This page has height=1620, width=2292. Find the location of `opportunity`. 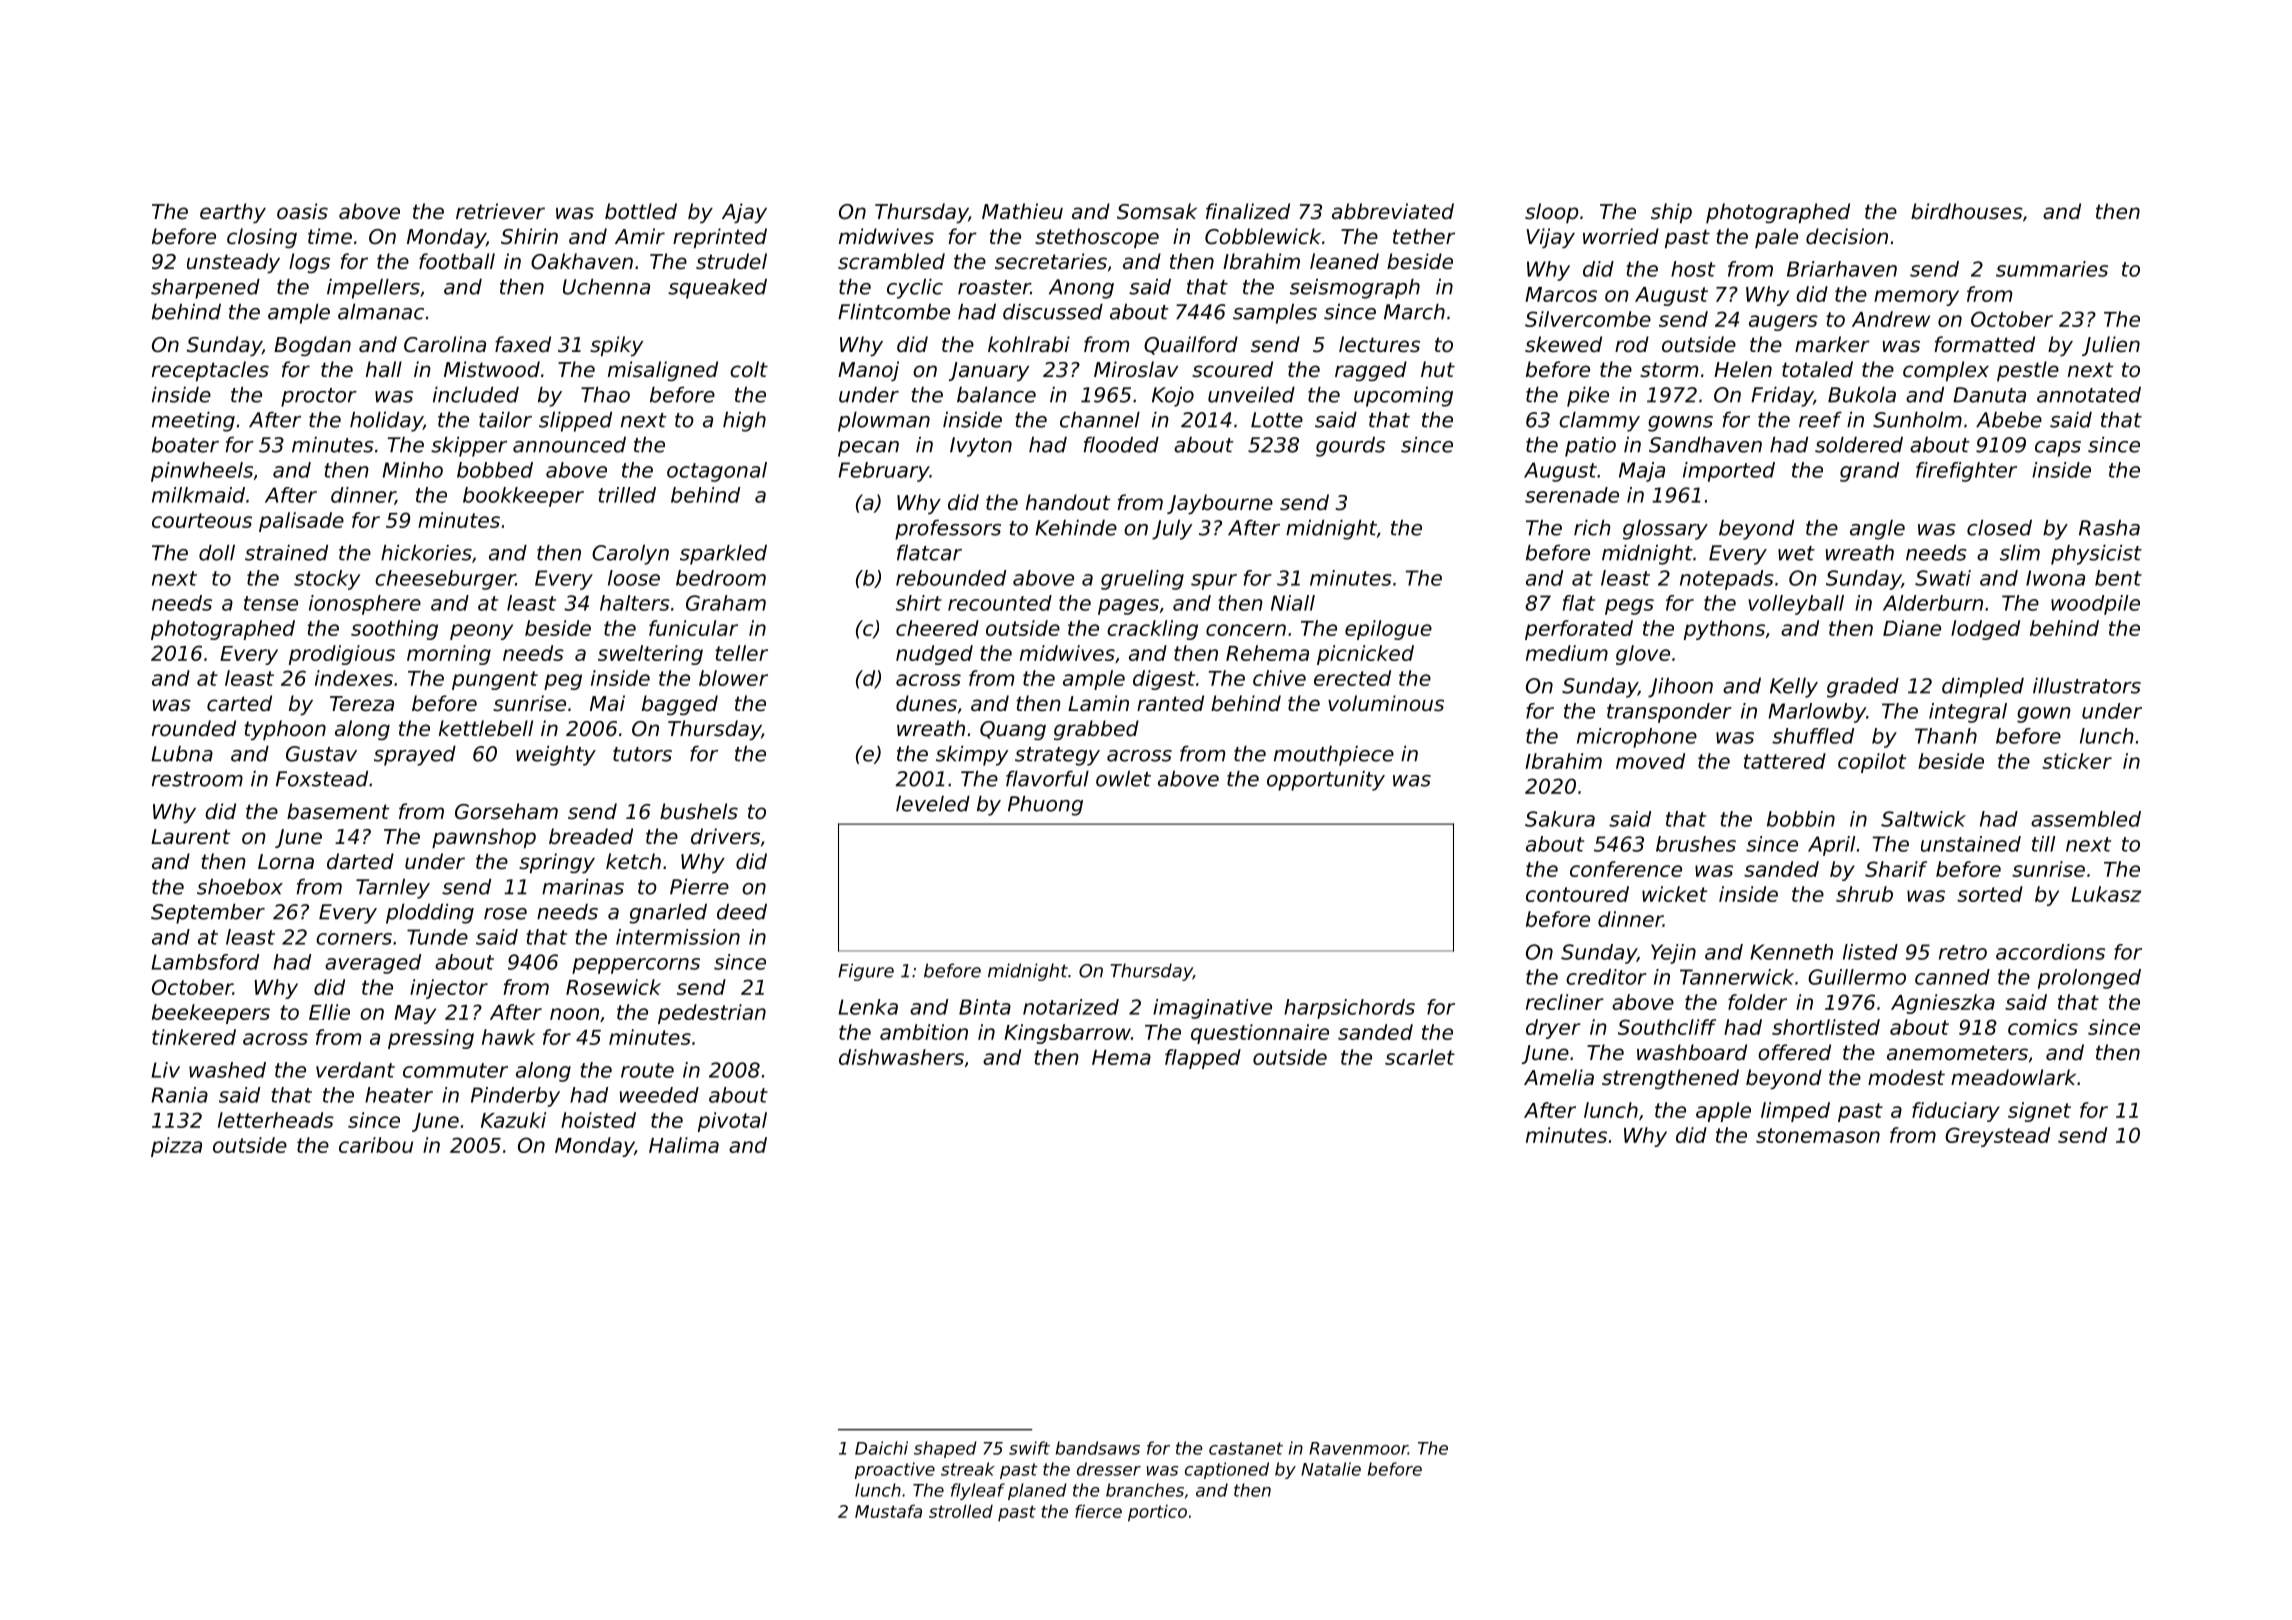

opportunity is located at coordinates (1326, 780).
